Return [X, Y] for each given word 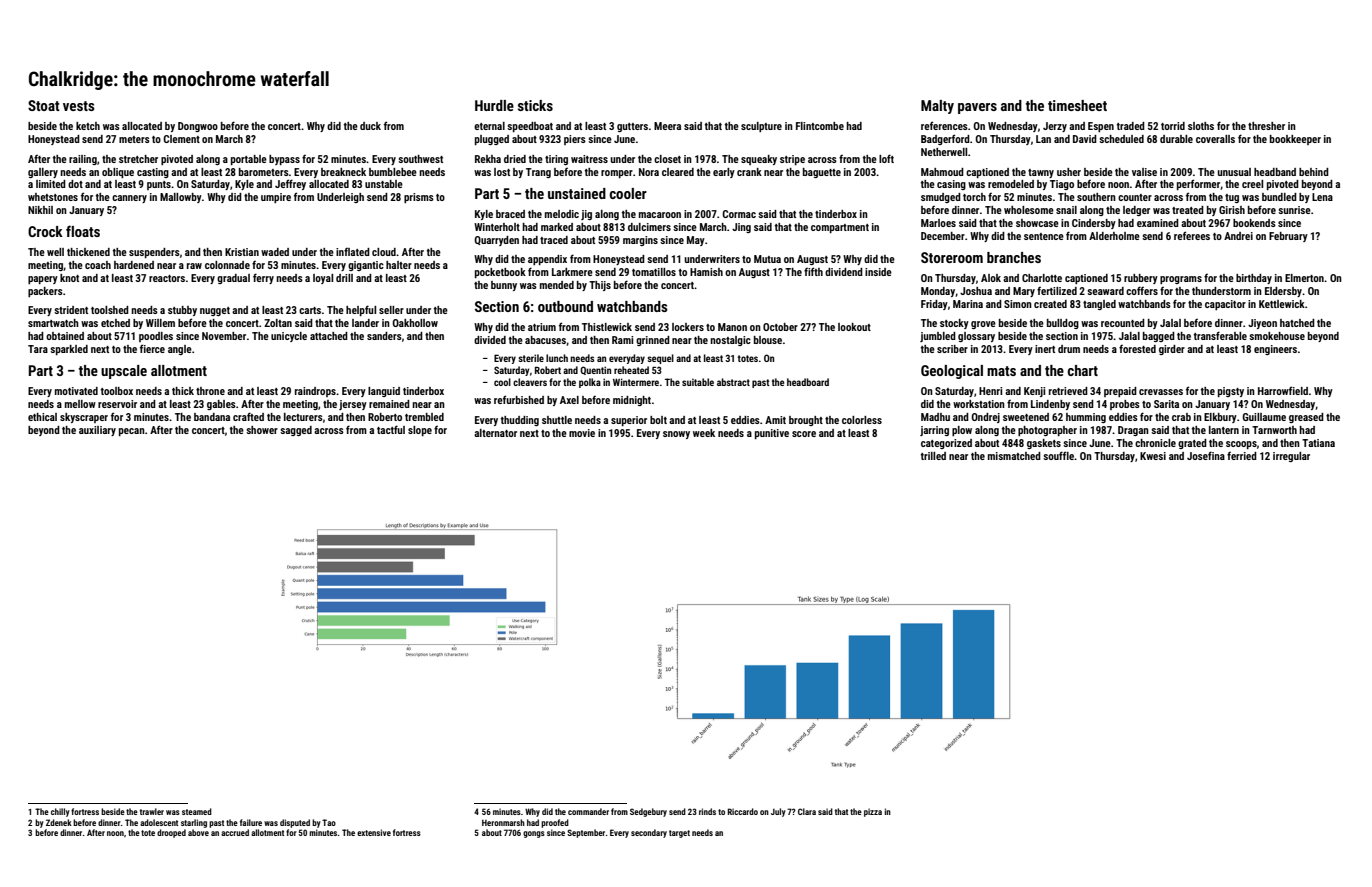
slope [420, 431]
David [1085, 139]
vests [79, 106]
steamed [197, 811]
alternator [495, 433]
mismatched [1014, 456]
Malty [937, 107]
